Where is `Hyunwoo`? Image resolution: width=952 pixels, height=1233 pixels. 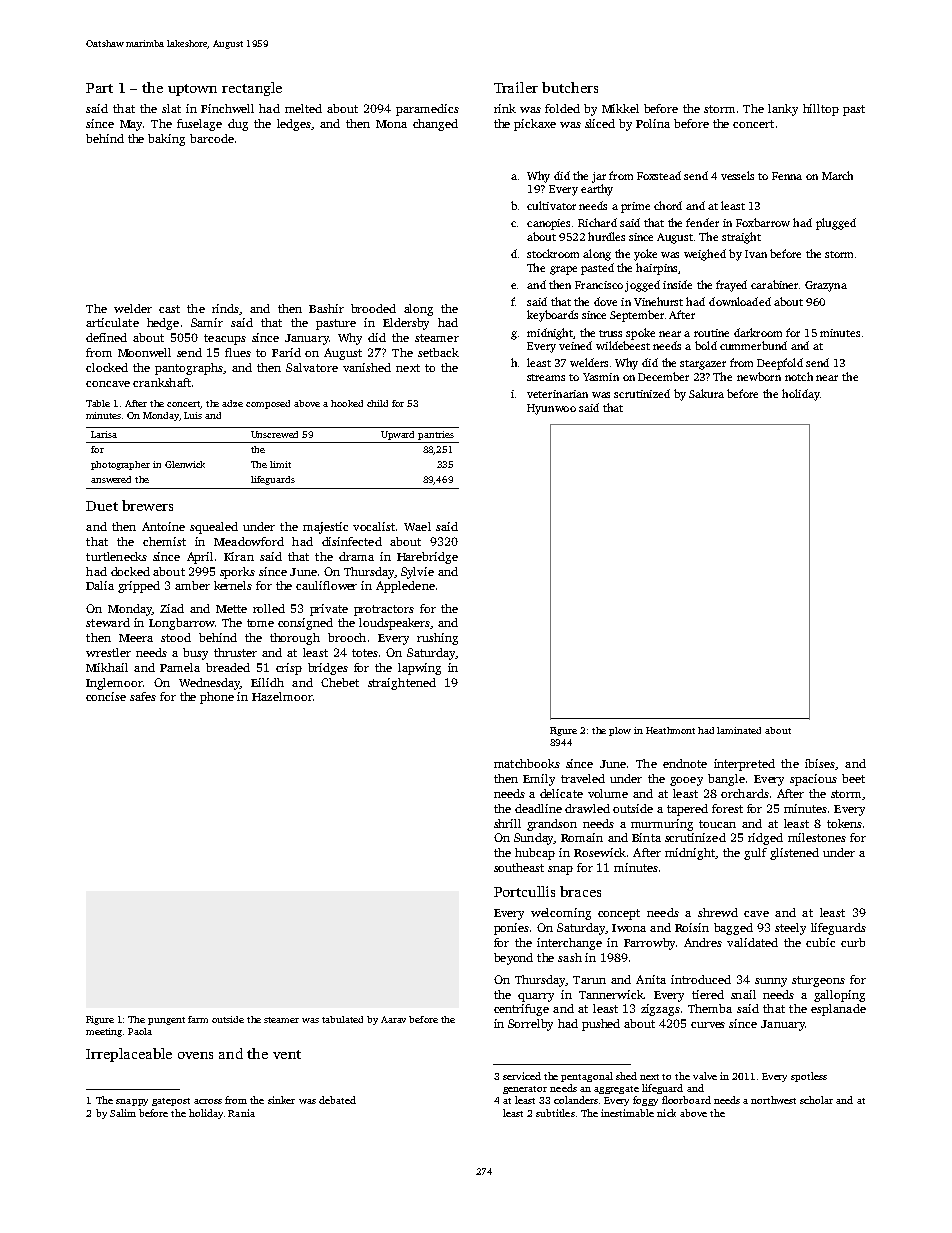
Hyunwoo is located at coordinates (551, 409).
